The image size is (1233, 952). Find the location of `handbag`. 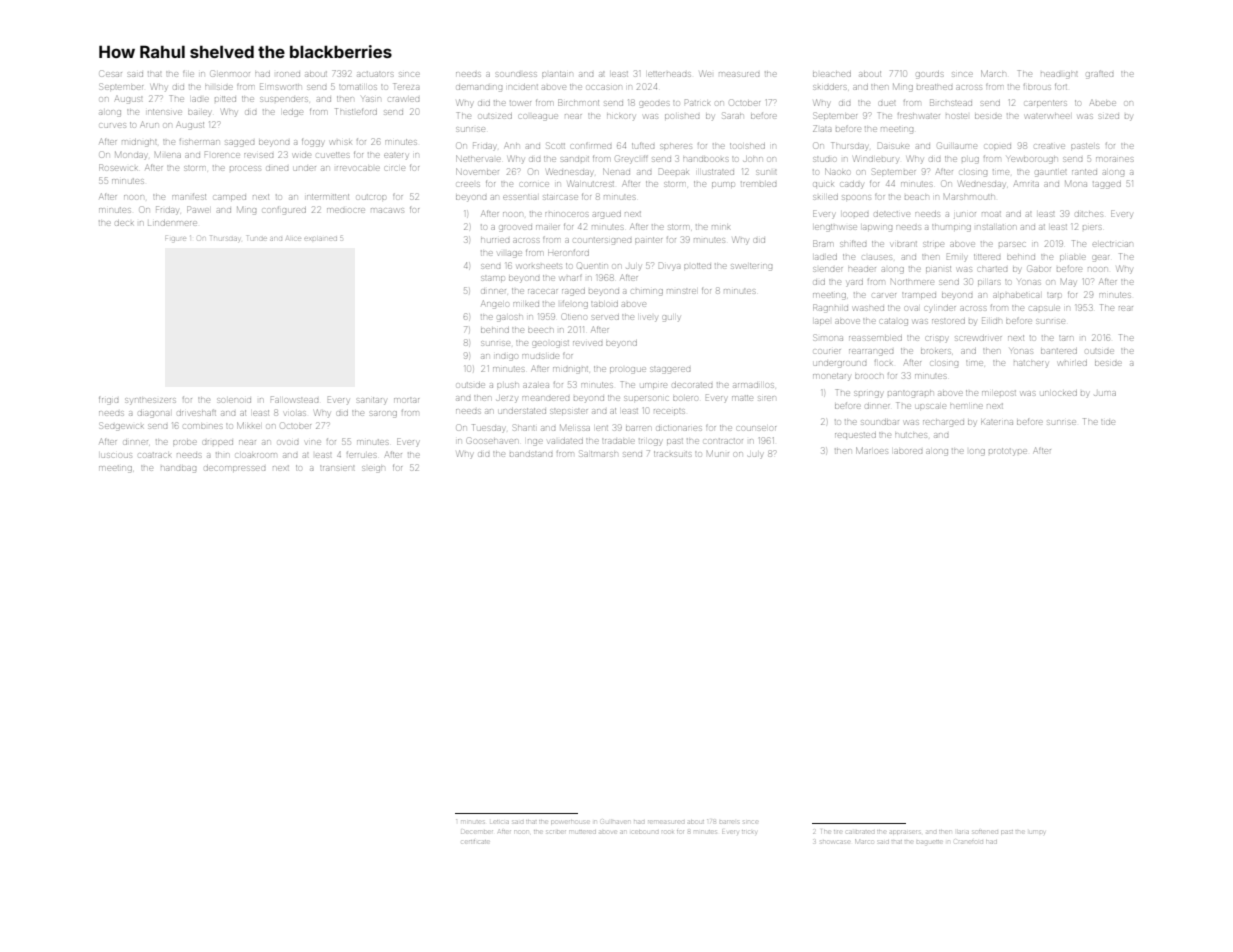

handbag is located at coordinates (178, 469).
